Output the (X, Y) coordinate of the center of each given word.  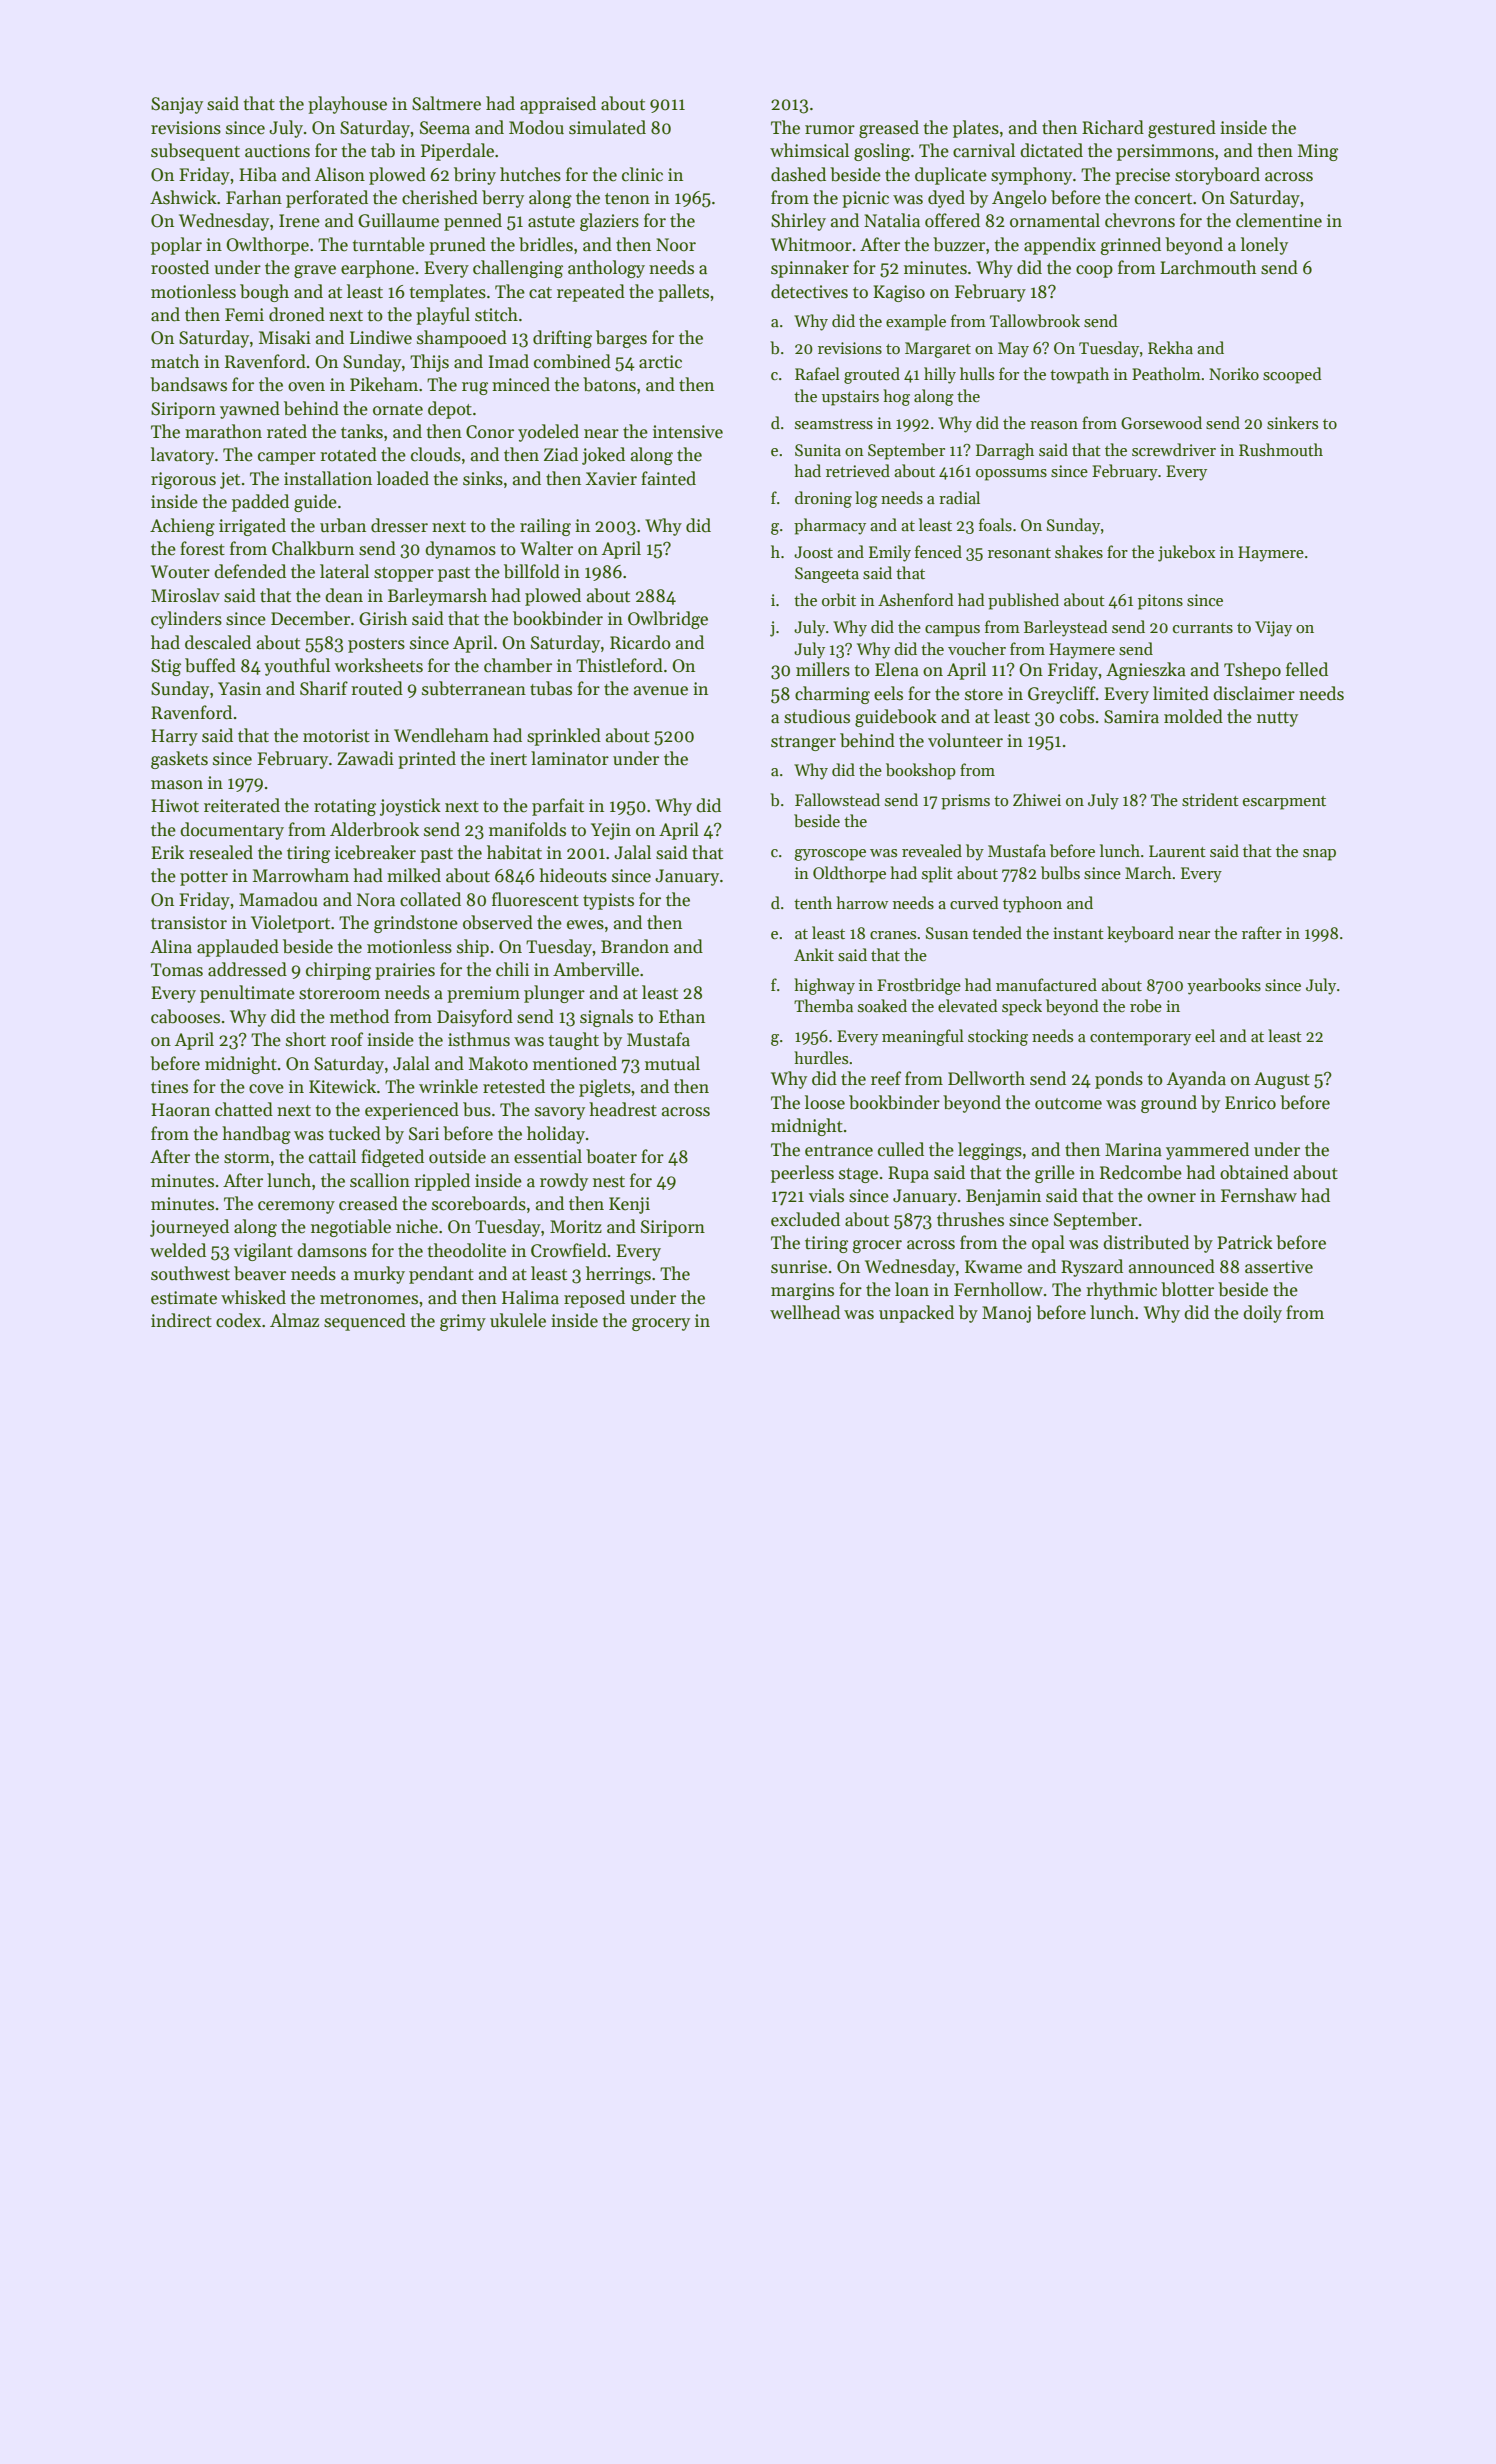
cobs (1077, 716)
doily (1262, 1314)
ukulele (518, 1320)
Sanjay (177, 105)
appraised (558, 105)
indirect (181, 1320)
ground (1169, 1104)
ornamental (1055, 220)
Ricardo (640, 642)
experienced (412, 1111)
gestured (1182, 129)
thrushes (970, 1219)
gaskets (179, 760)
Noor (676, 245)
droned (297, 314)
